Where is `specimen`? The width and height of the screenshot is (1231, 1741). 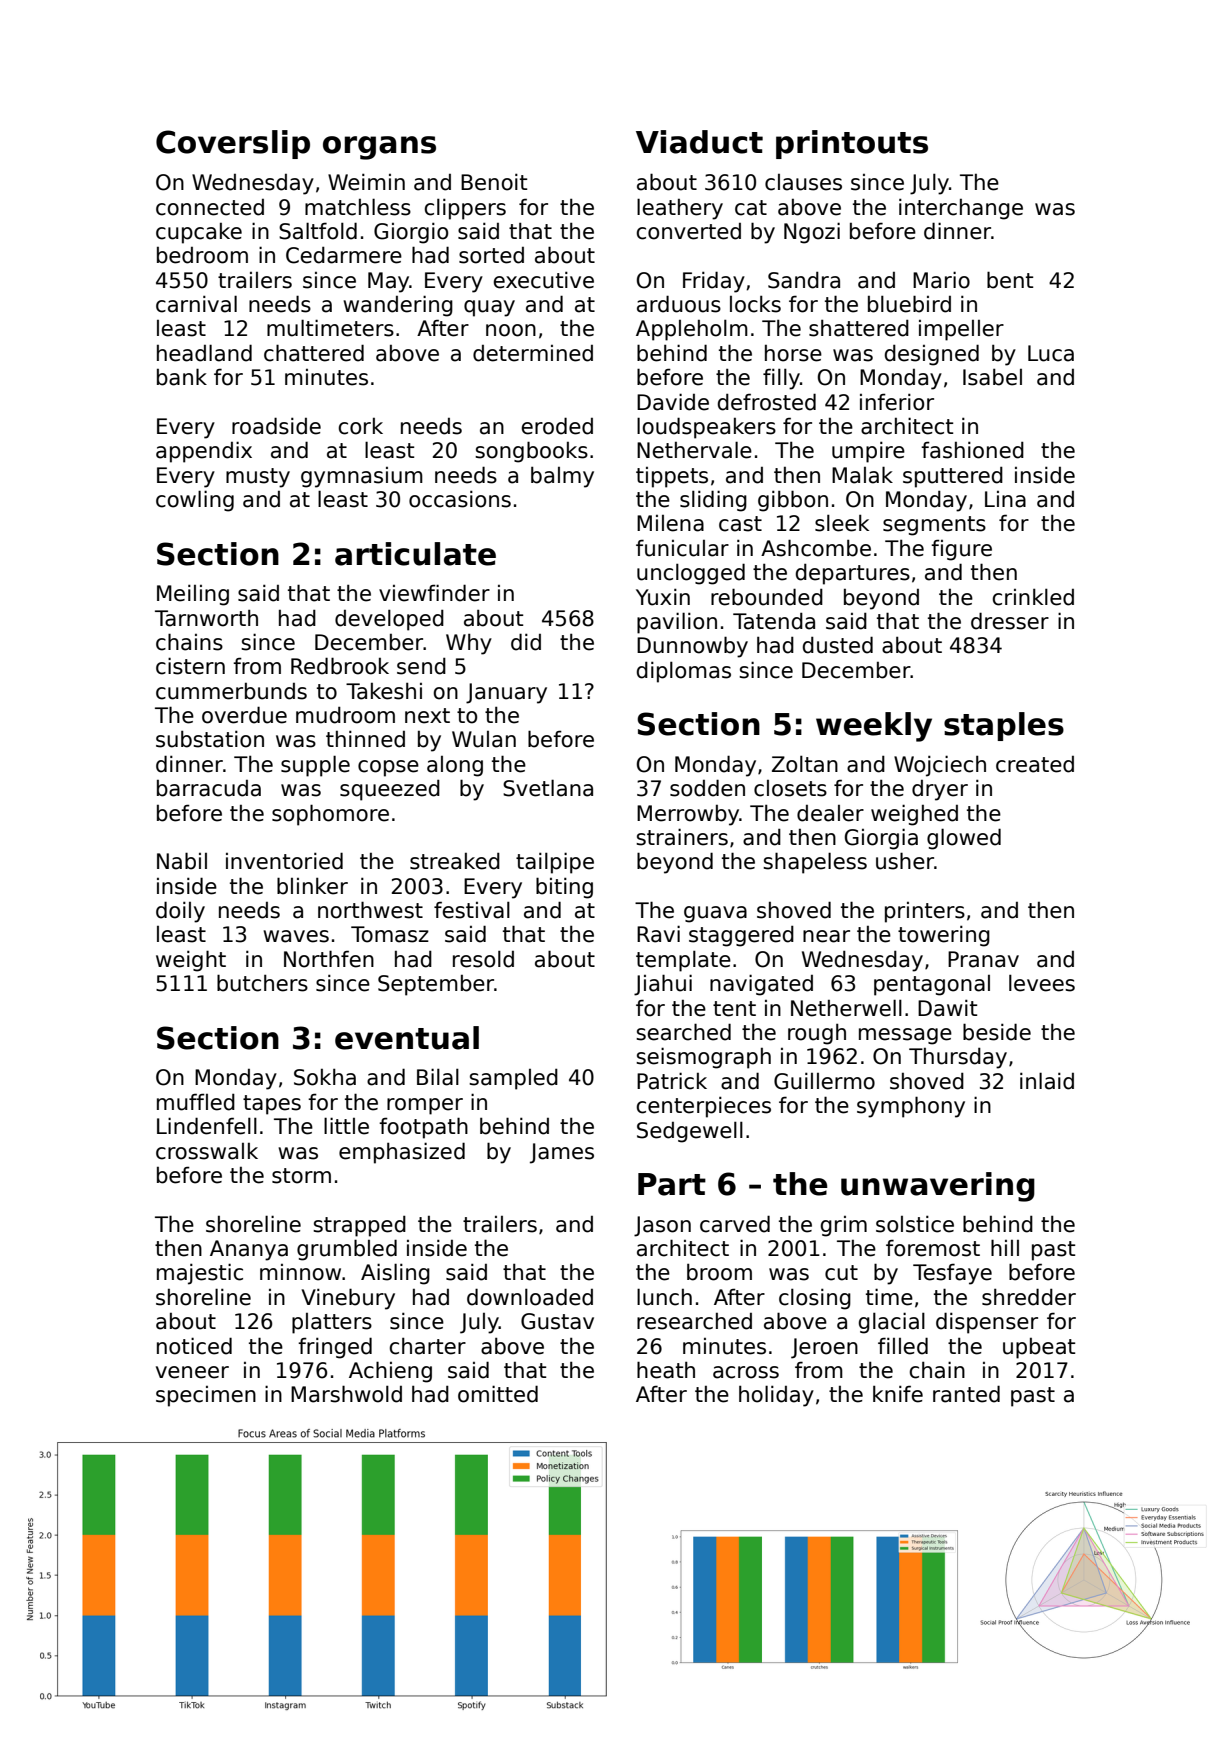 specimen is located at coordinates (206, 1396).
